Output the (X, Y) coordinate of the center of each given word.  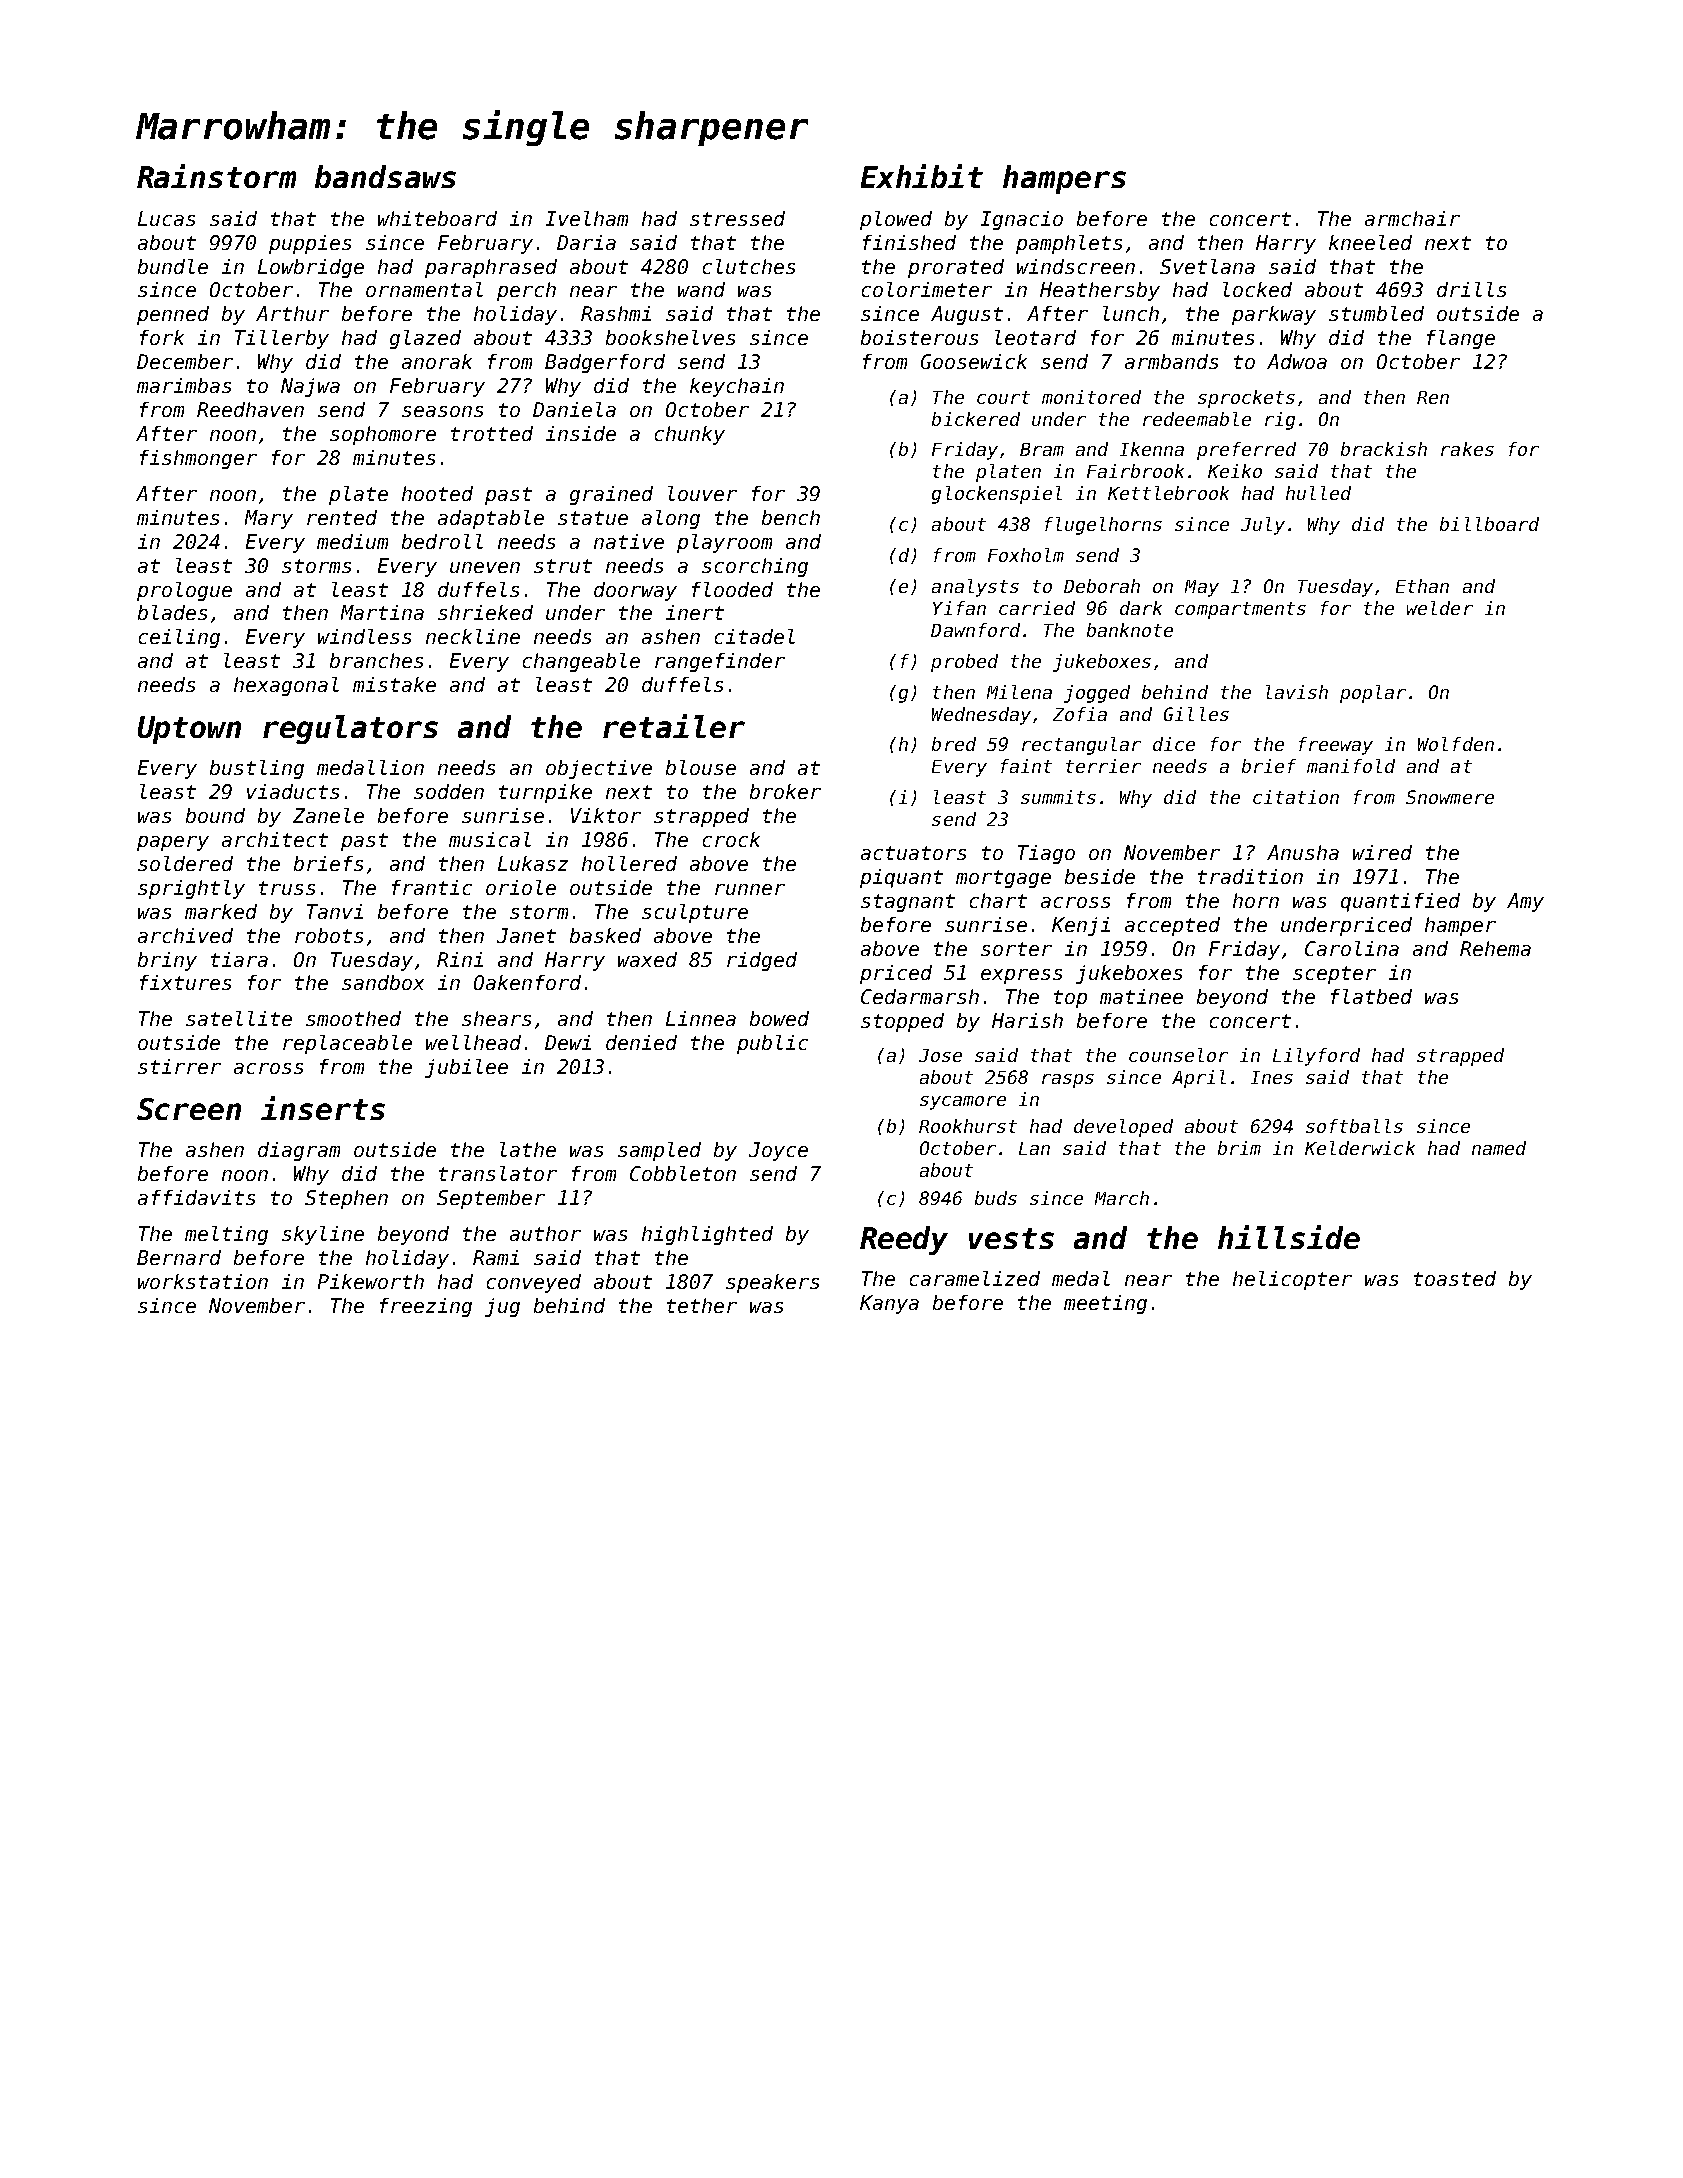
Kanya (889, 1304)
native (629, 541)
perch (526, 291)
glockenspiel (997, 495)
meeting (1105, 1304)
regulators (350, 729)
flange (1461, 339)
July (1263, 526)
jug (502, 1307)
